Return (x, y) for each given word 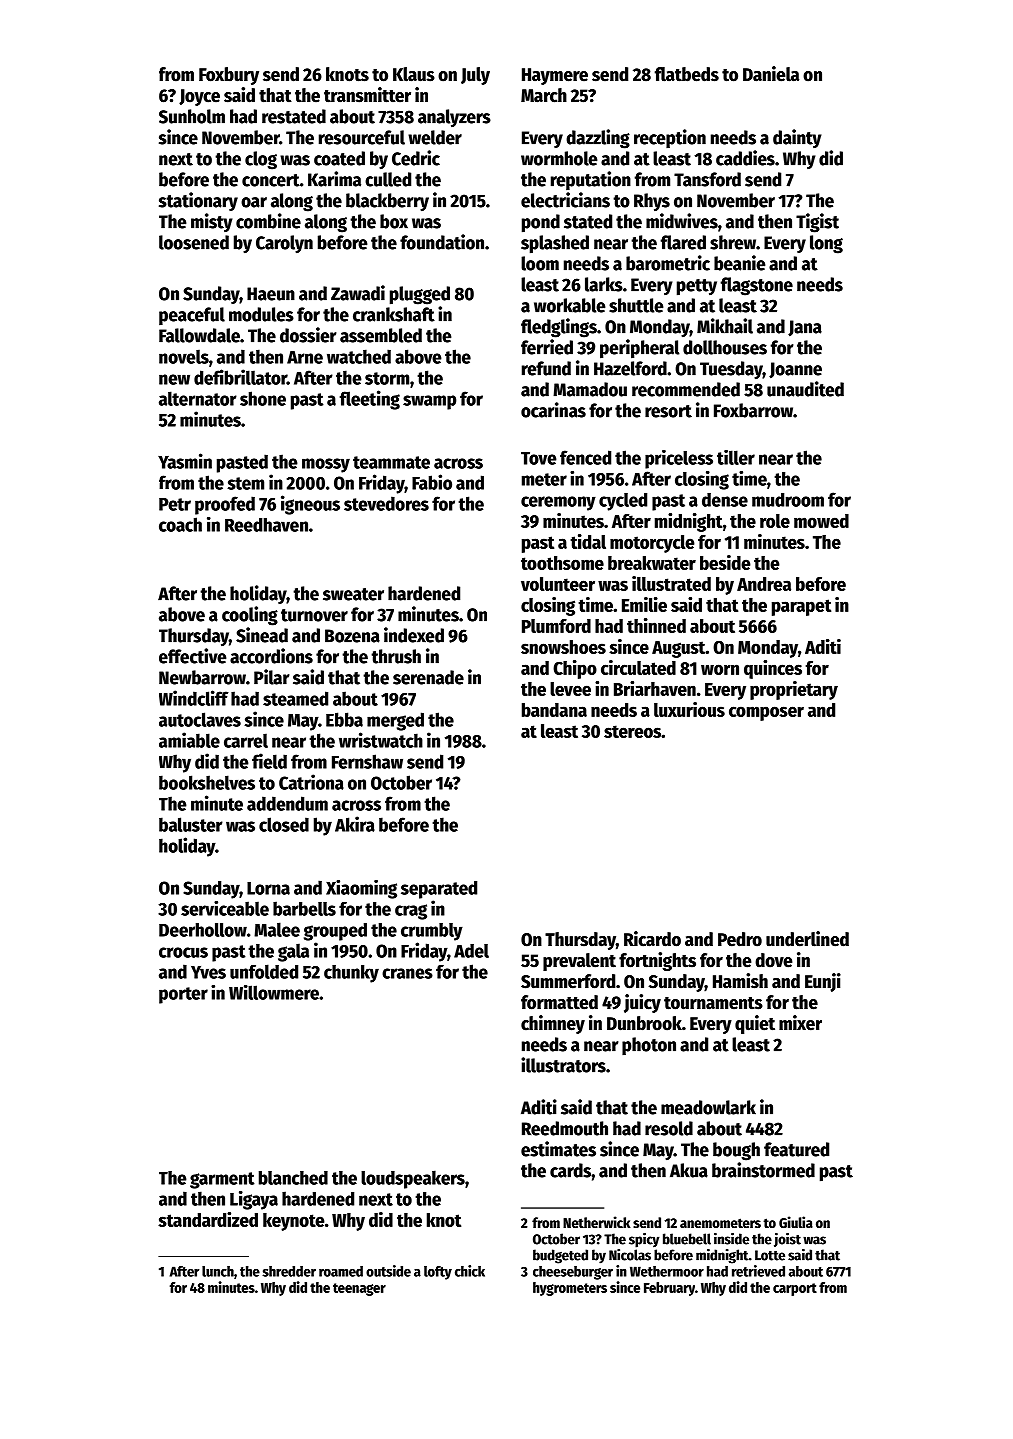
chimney (553, 1024)
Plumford (556, 626)
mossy (326, 465)
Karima (334, 179)
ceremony (558, 503)
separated (439, 890)
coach (180, 524)
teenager (359, 1289)
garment (222, 1180)
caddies (745, 158)
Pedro (740, 939)
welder (435, 137)
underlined (807, 939)
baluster (191, 824)
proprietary (794, 690)
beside (725, 562)
